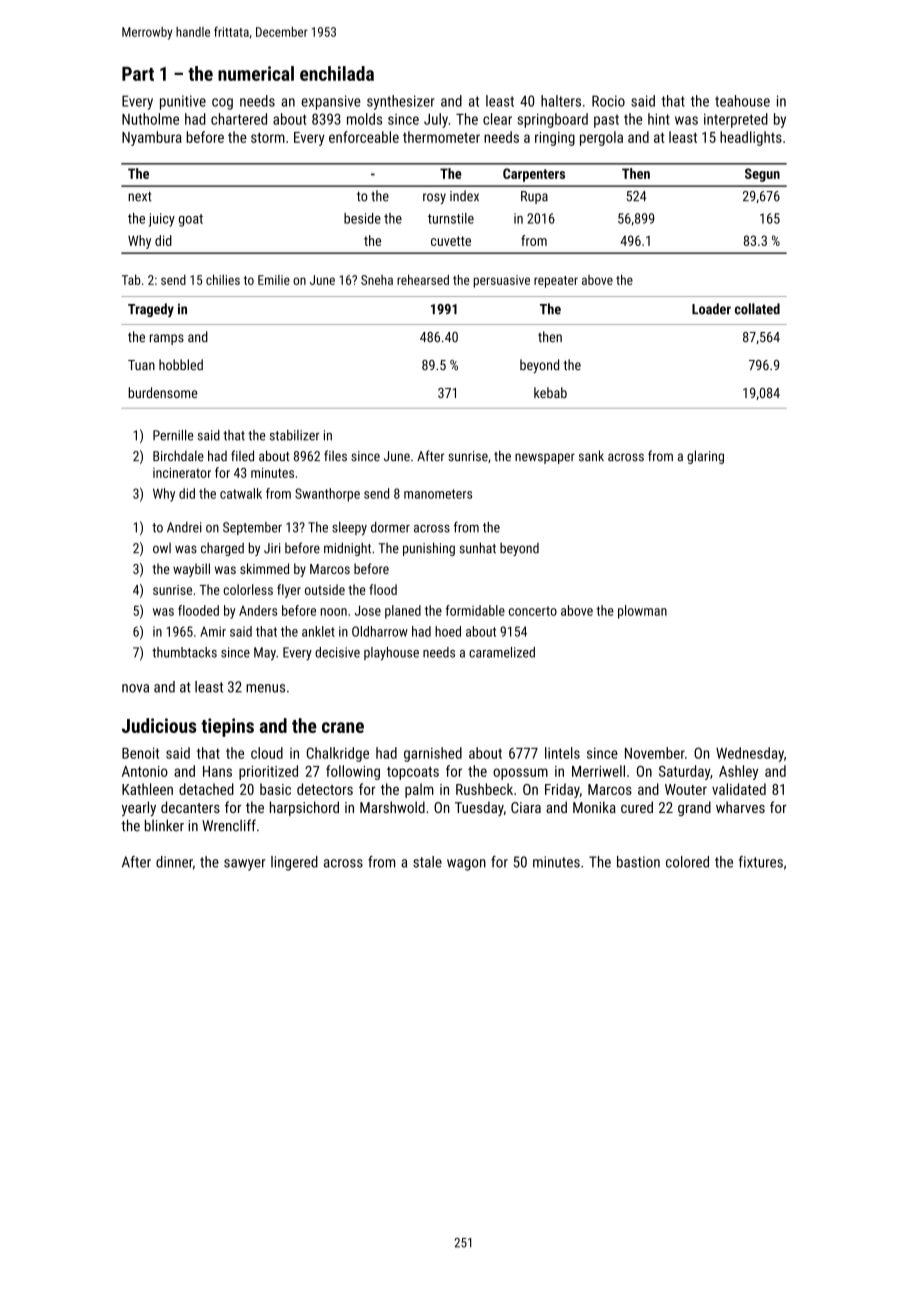  What do you see at coordinates (265, 688) in the screenshot?
I see `menus` at bounding box center [265, 688].
